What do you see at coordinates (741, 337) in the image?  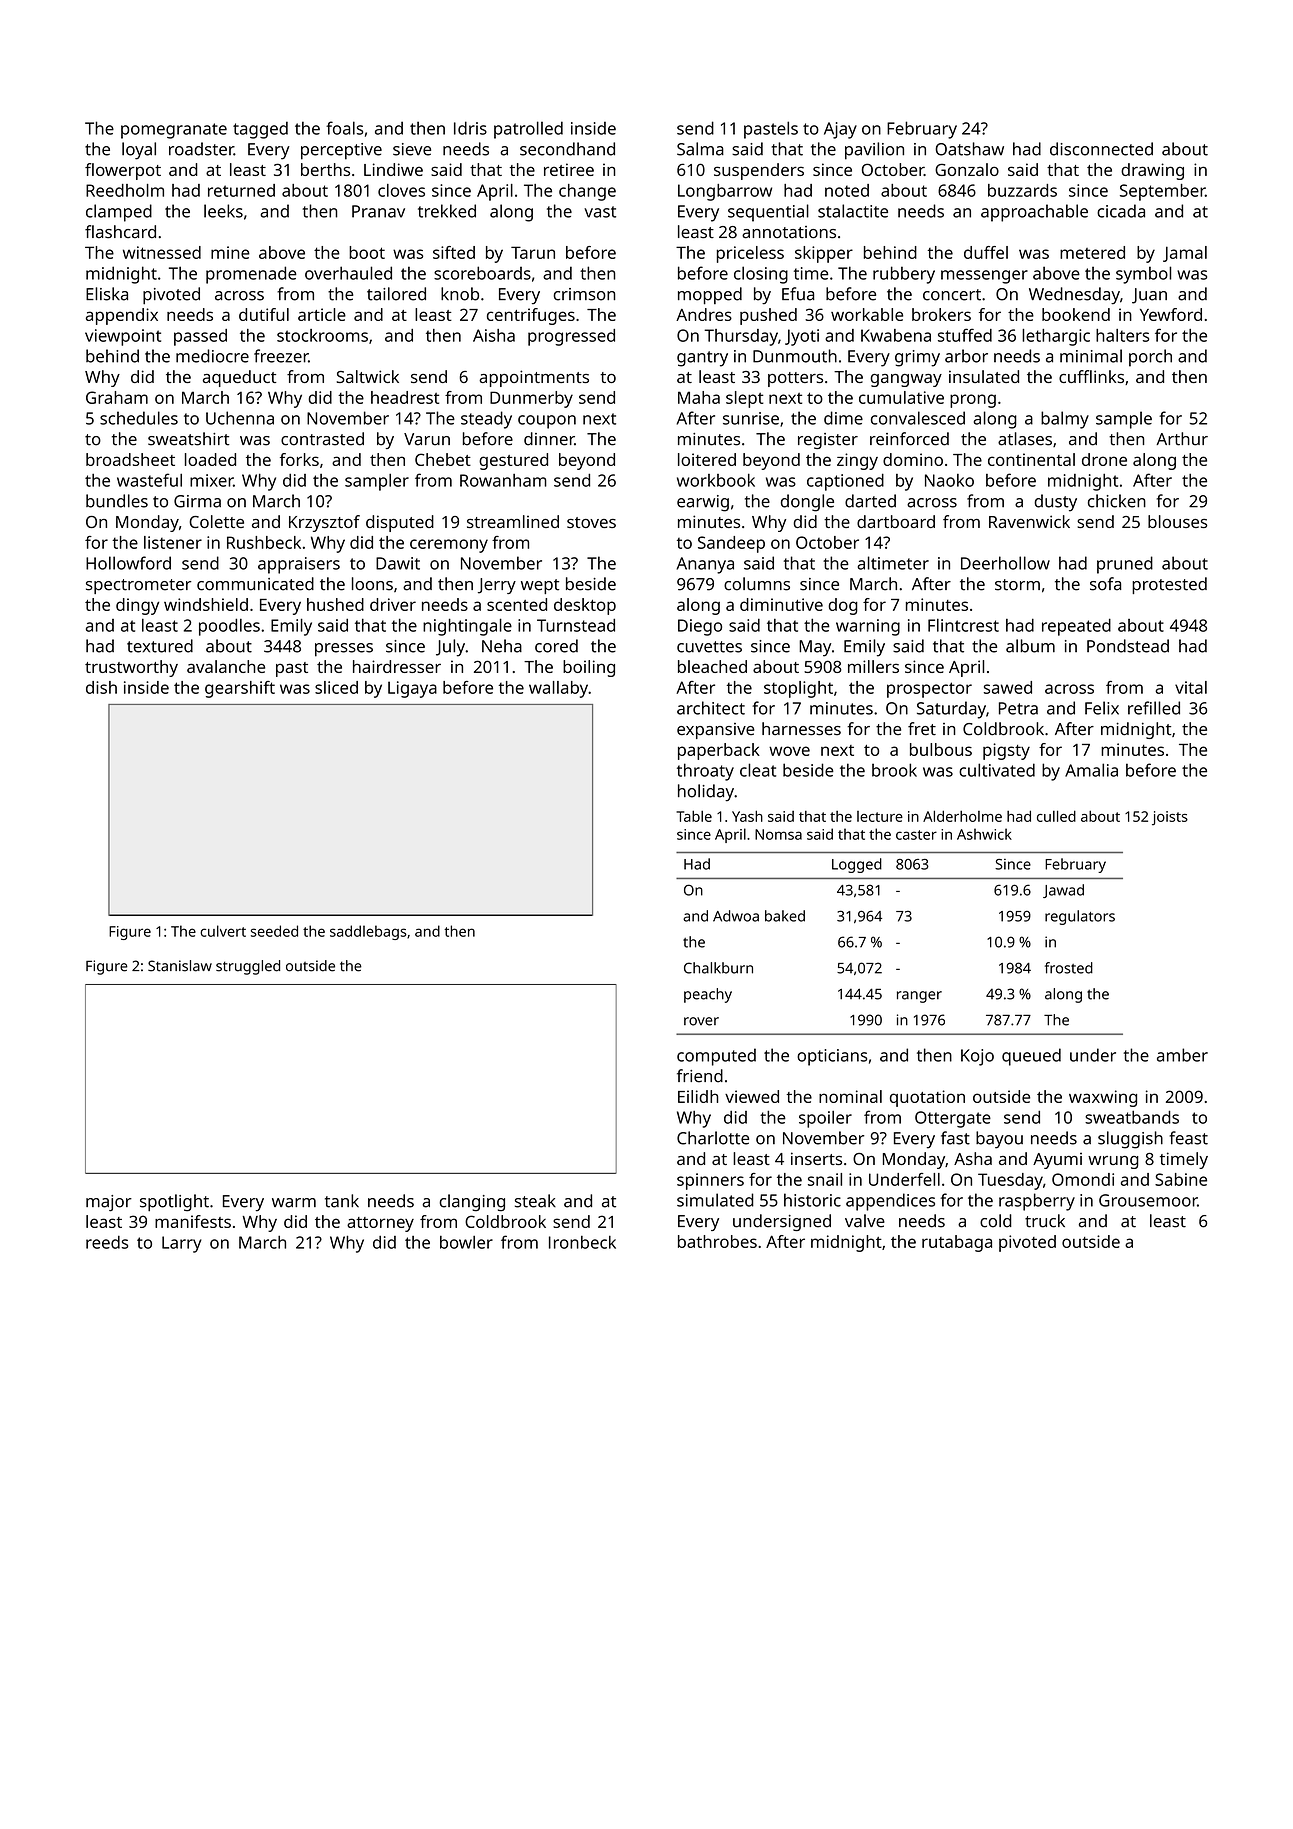 I see `Thursday` at bounding box center [741, 337].
